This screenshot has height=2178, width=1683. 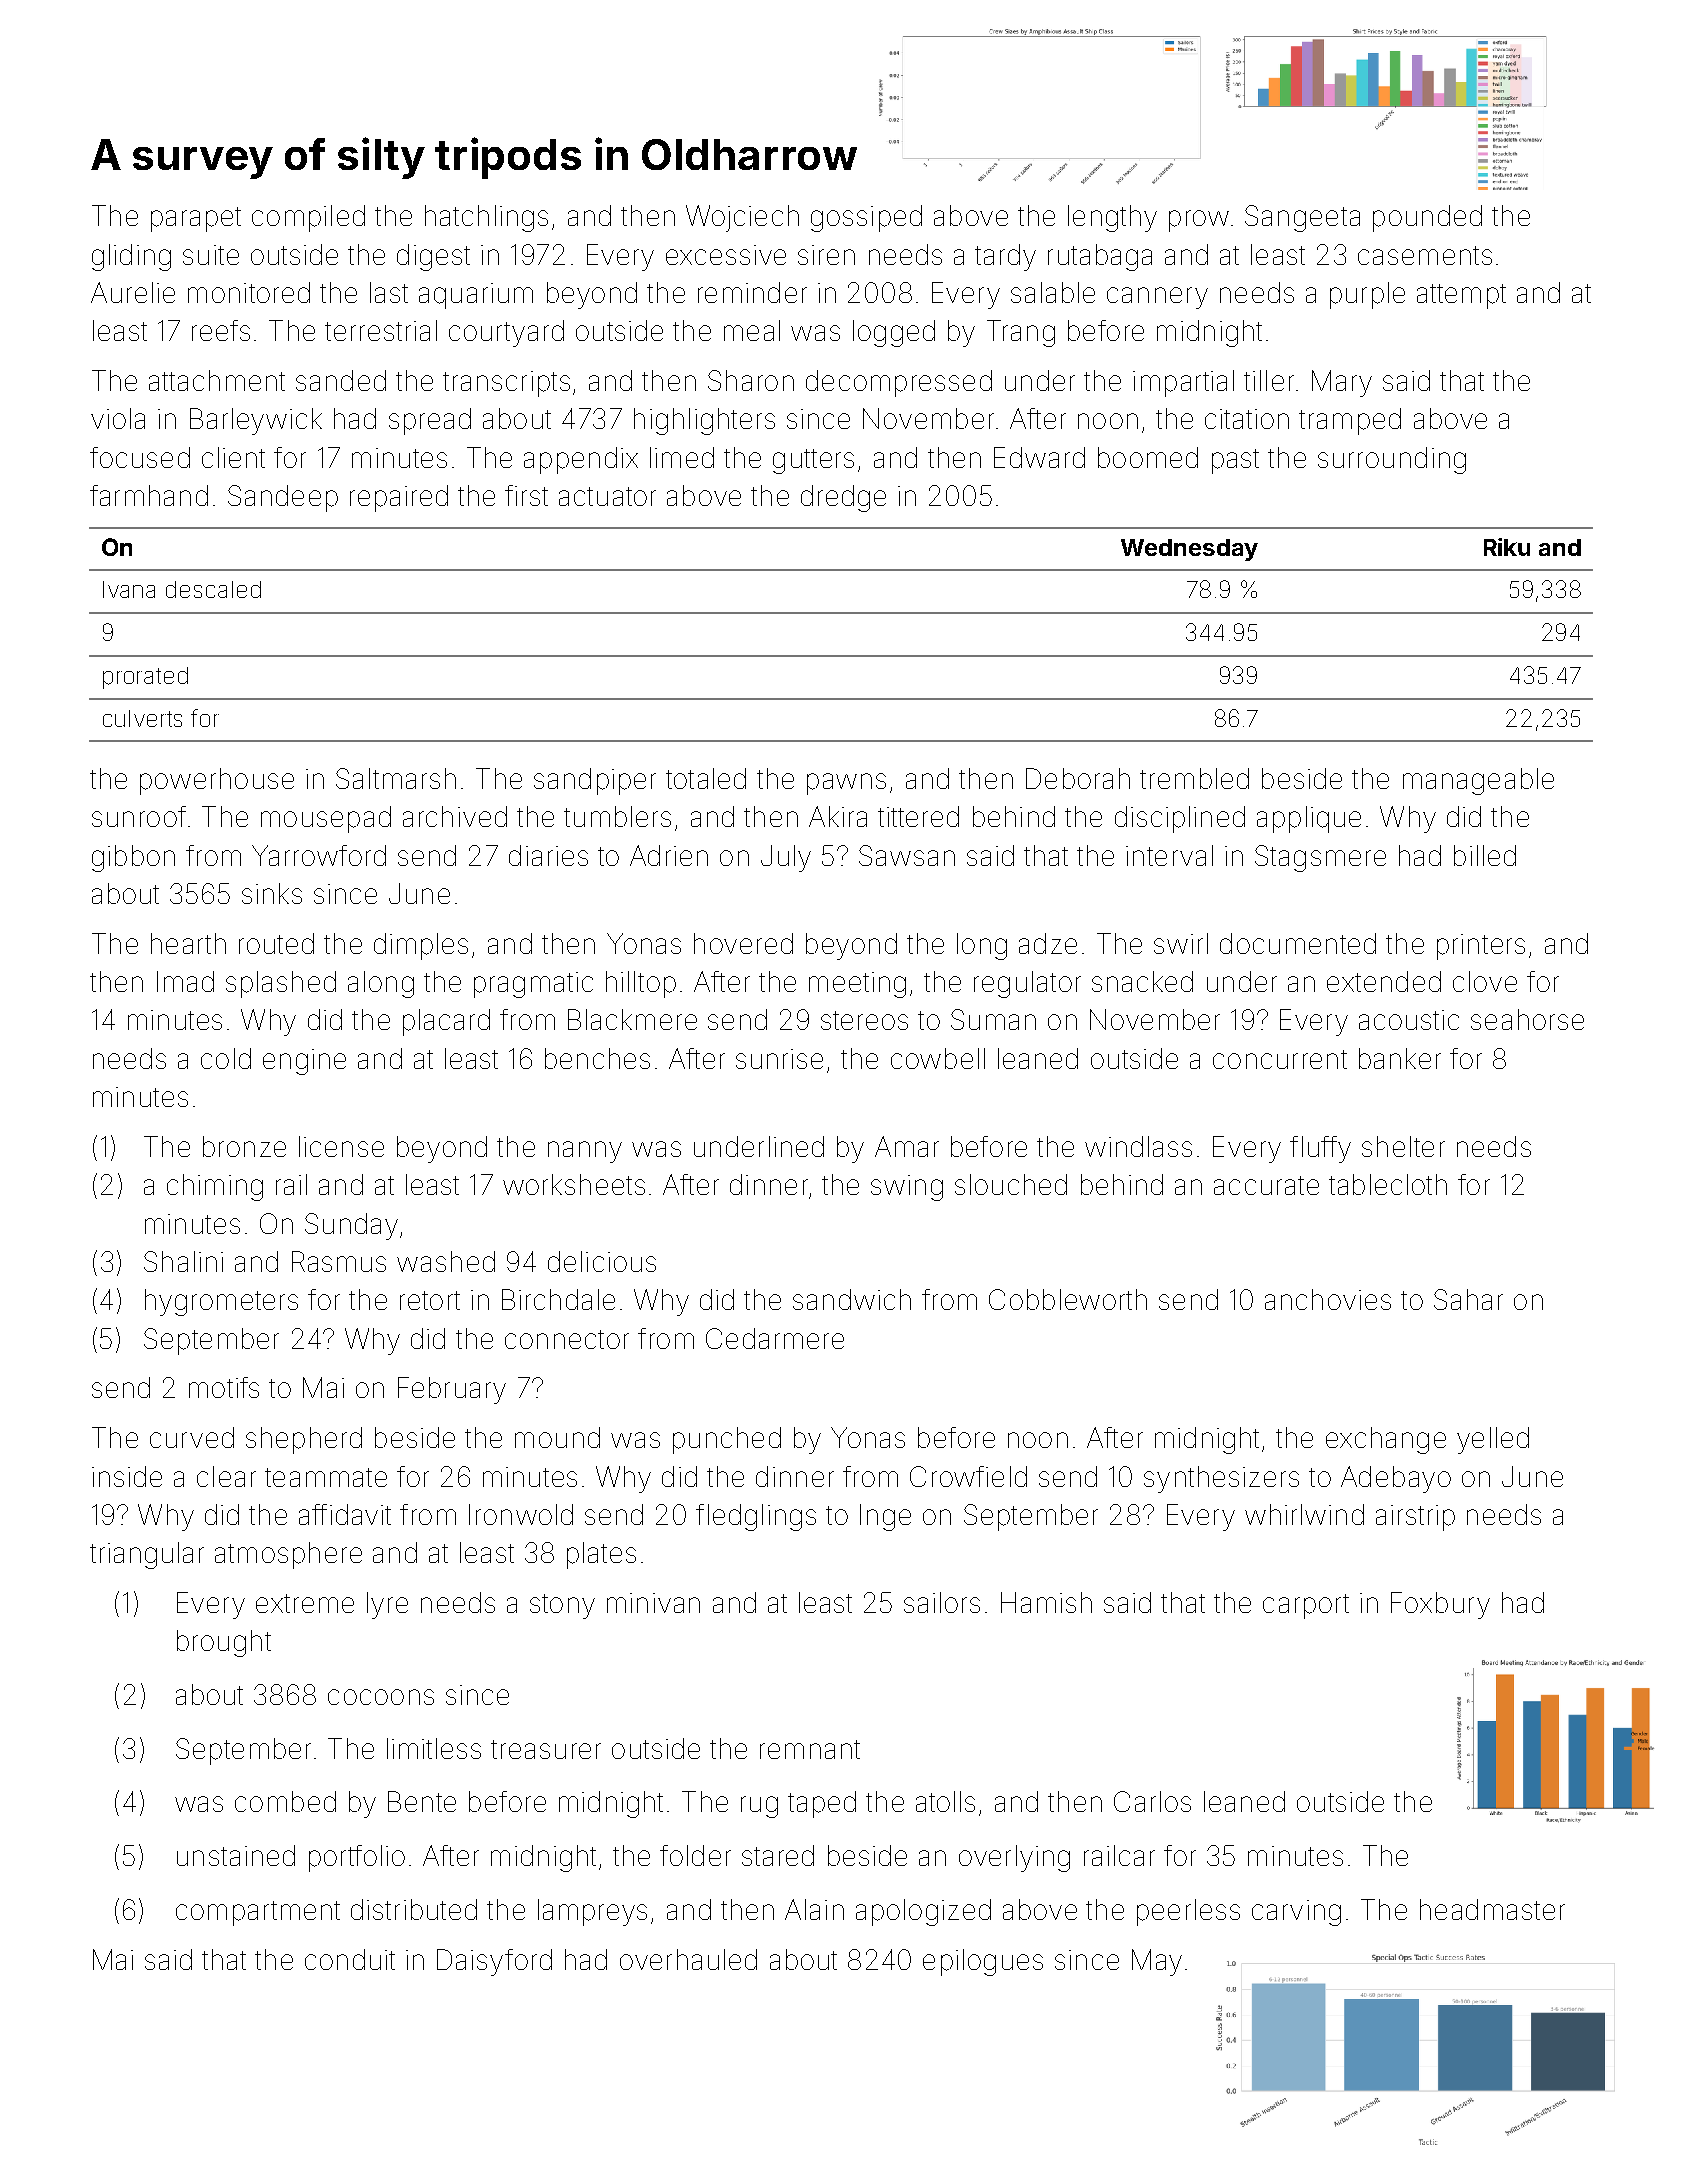 I want to click on Sangeeta, so click(x=1302, y=218).
